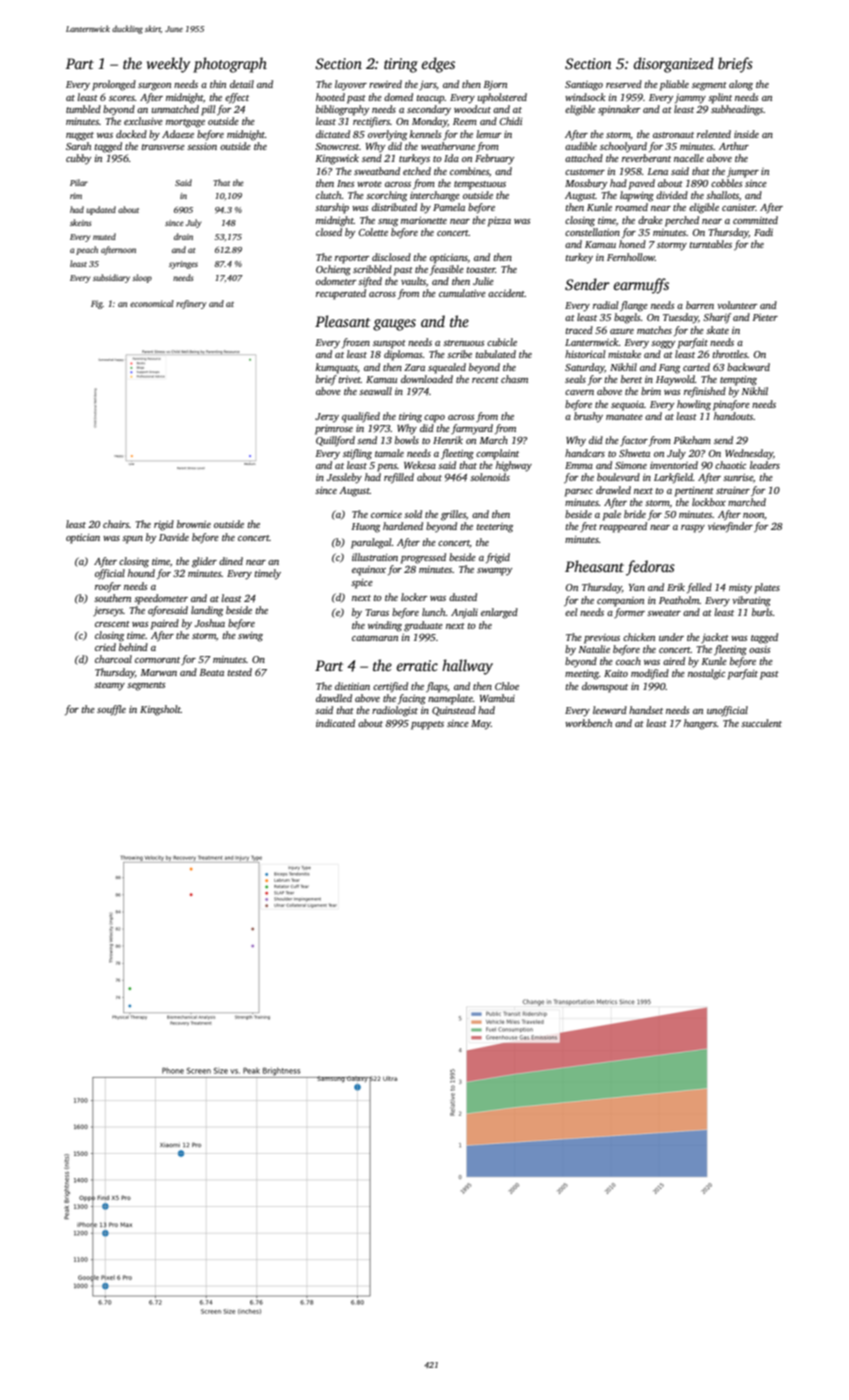 The height and width of the page is (1400, 849). What do you see at coordinates (168, 65) in the page?
I see `weekly` at bounding box center [168, 65].
